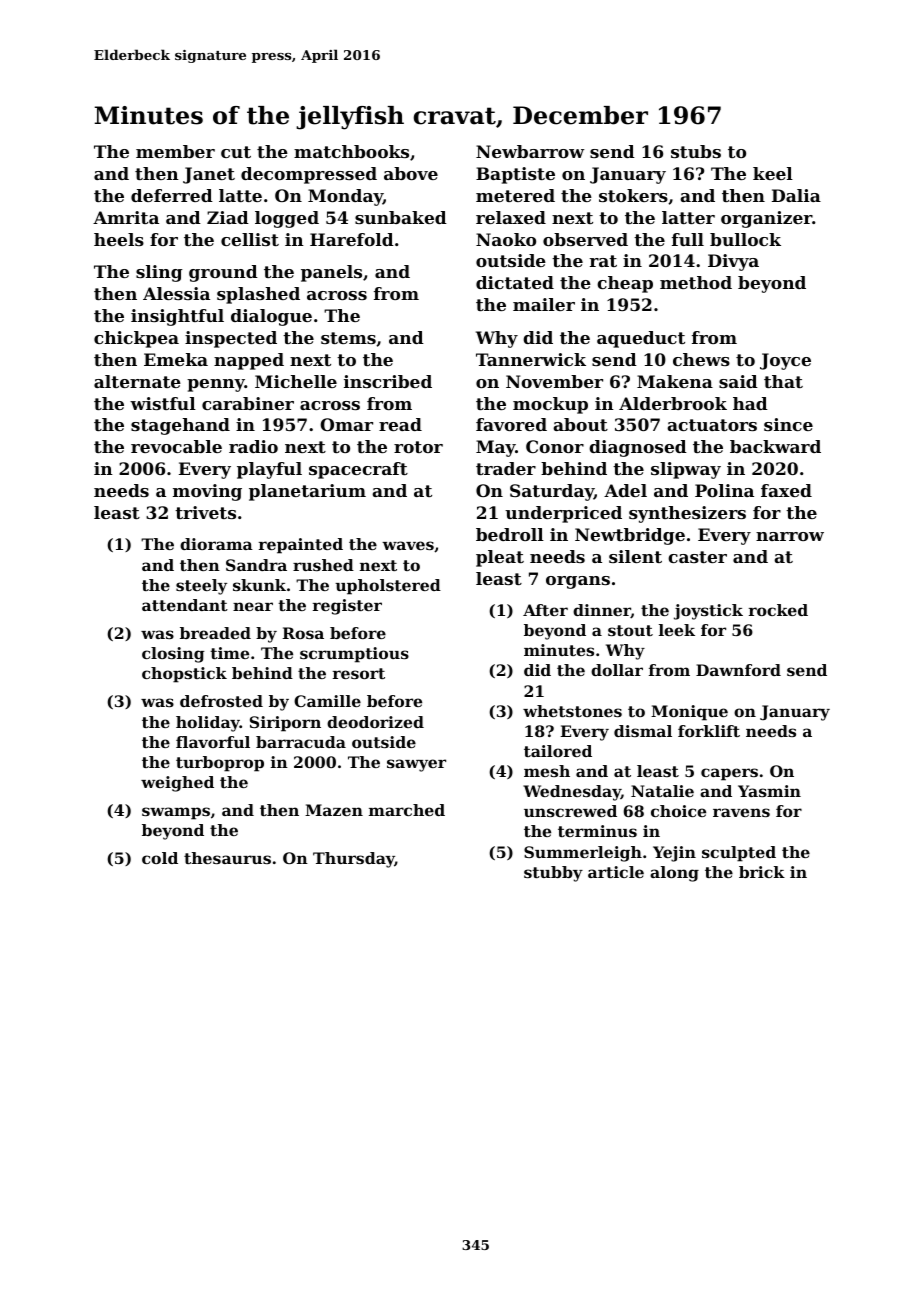  I want to click on Dawnford, so click(738, 670).
